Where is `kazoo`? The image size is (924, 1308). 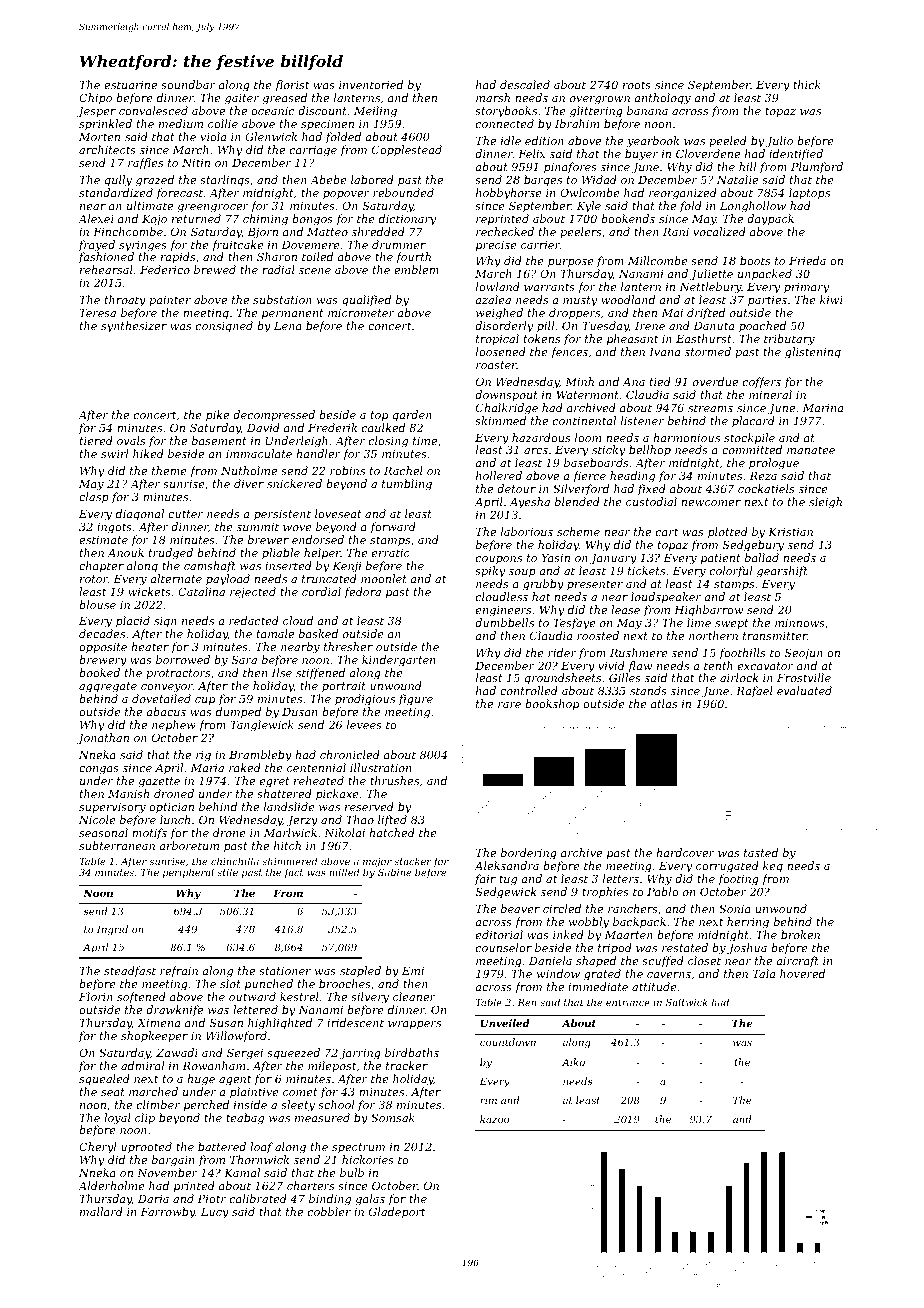 kazoo is located at coordinates (494, 1119).
